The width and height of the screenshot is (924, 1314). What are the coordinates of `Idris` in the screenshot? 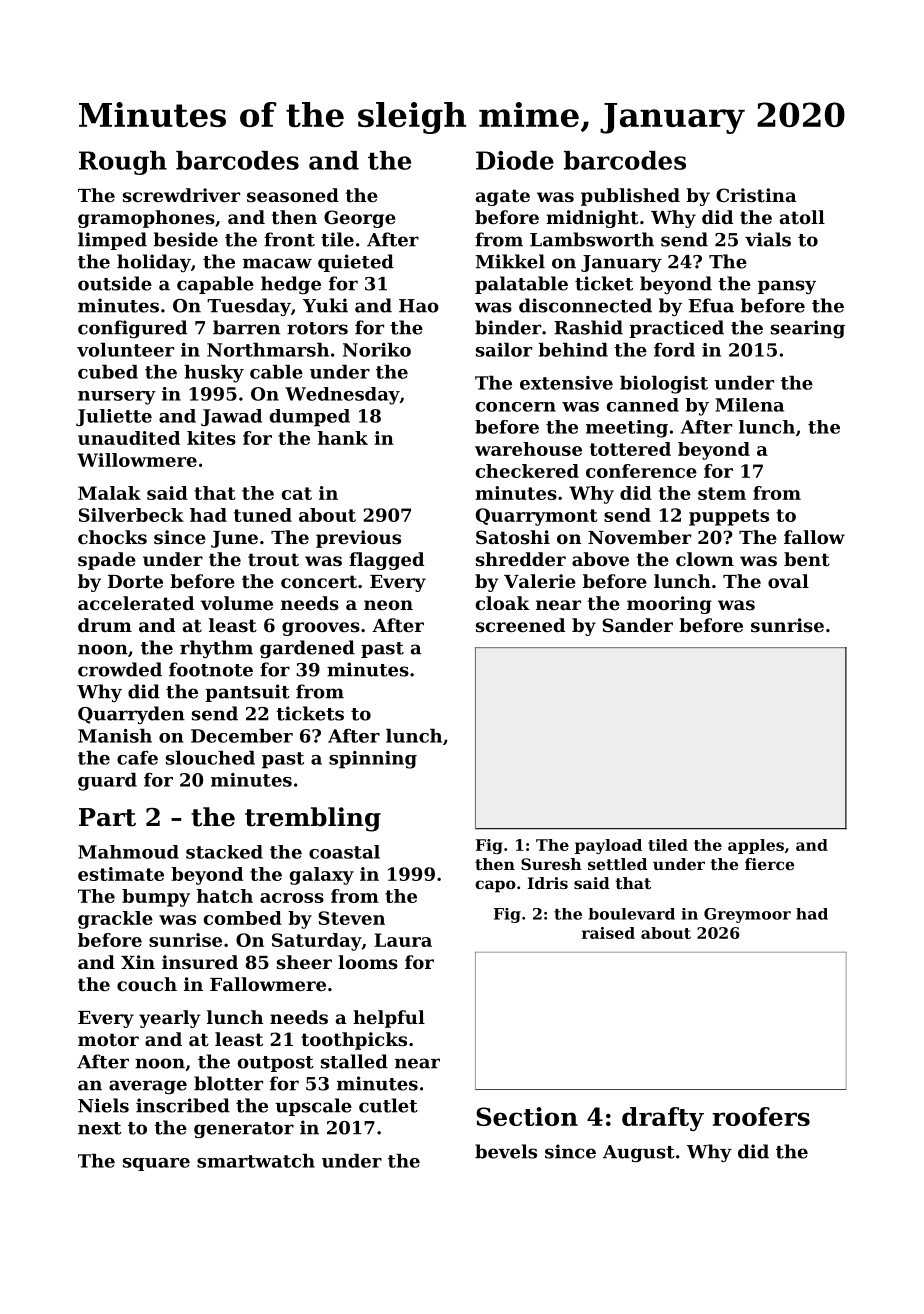 It's located at (548, 883).
